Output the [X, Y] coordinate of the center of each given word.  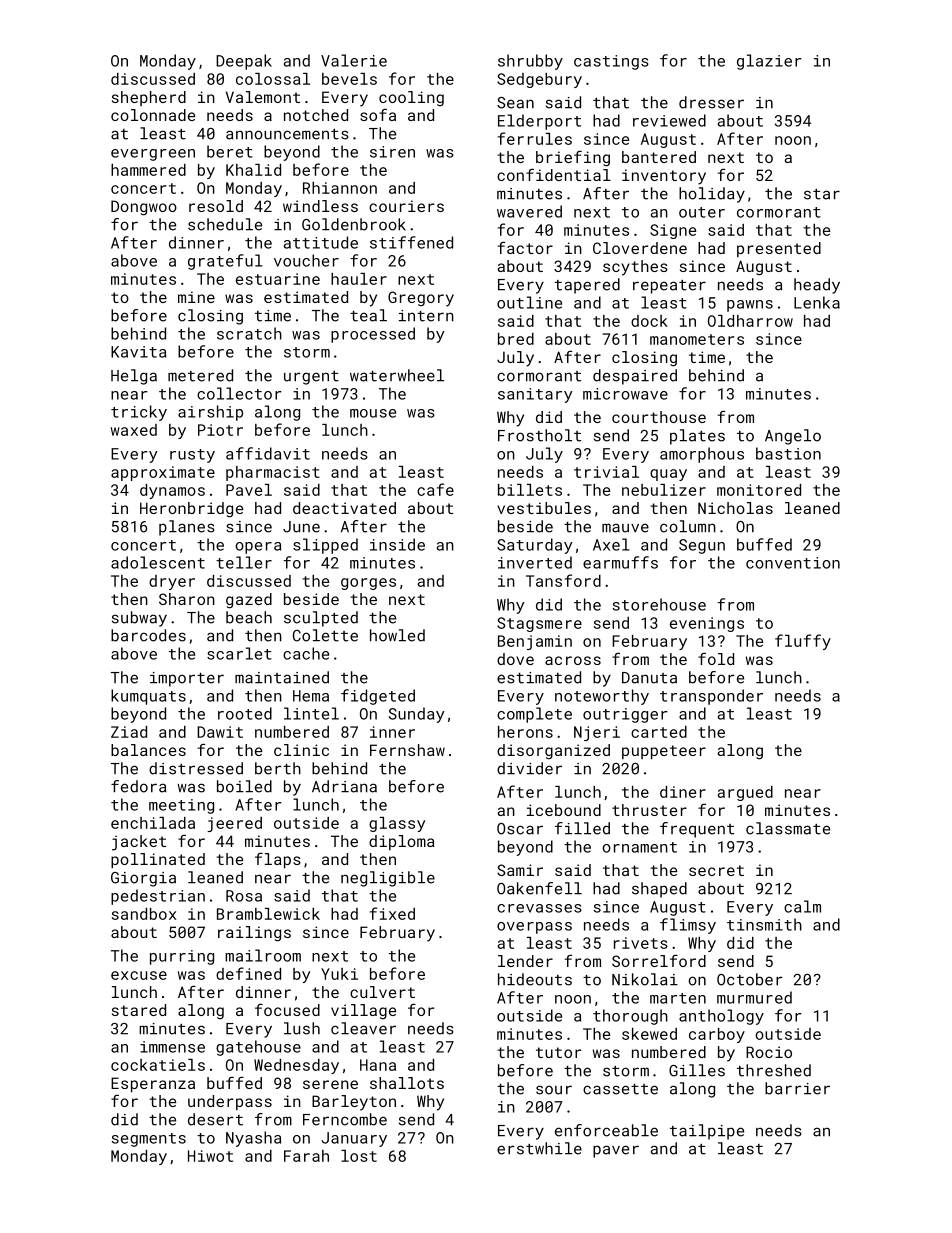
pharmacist [273, 473]
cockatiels [158, 1065]
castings [611, 62]
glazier [769, 62]
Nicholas [735, 508]
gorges [368, 584]
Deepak [244, 62]
